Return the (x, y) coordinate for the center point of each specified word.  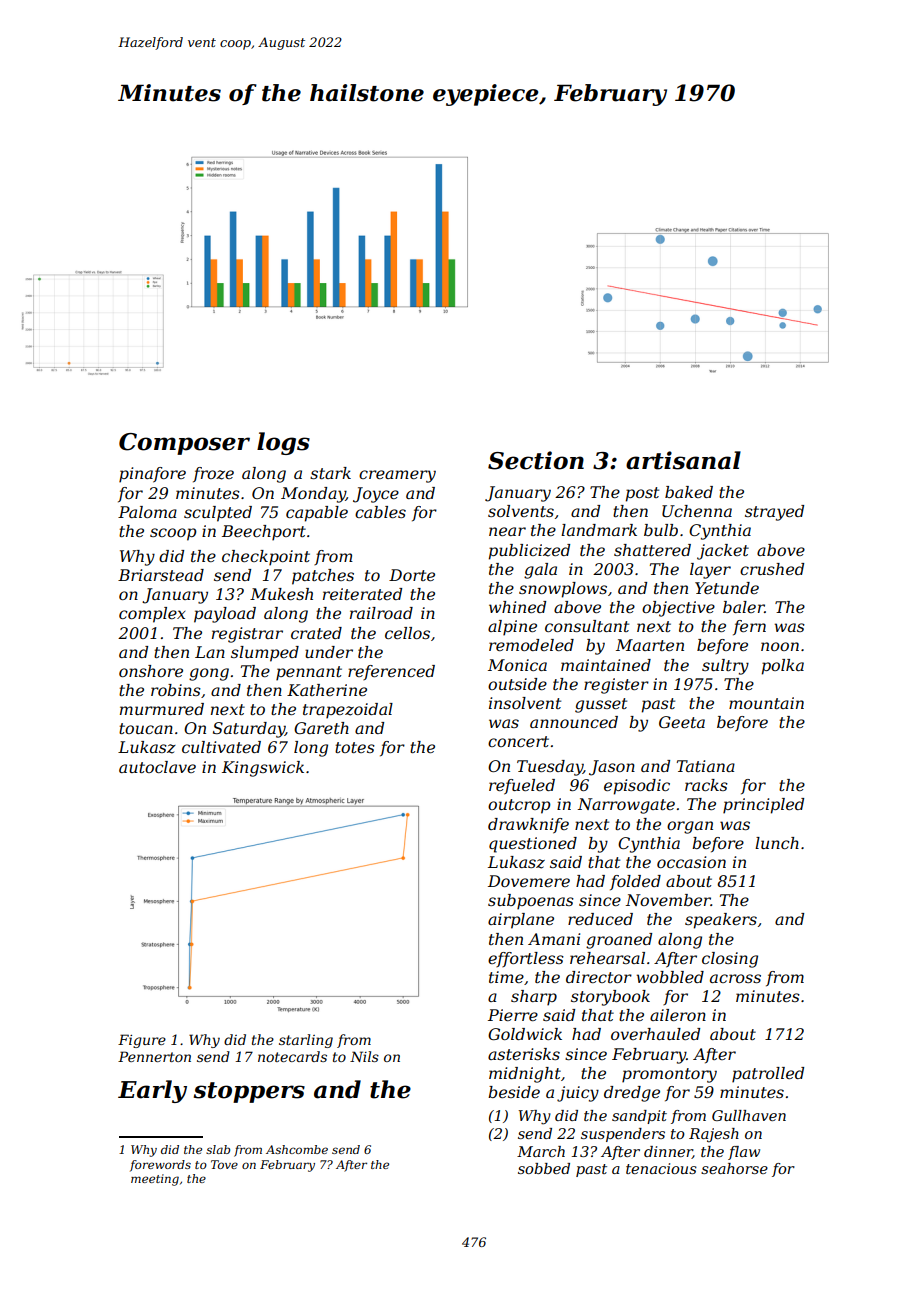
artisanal (683, 460)
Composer (184, 444)
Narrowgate (626, 806)
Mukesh (281, 594)
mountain (766, 703)
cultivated (221, 747)
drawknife (528, 826)
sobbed (544, 1168)
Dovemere (529, 881)
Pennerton (154, 1056)
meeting (155, 1180)
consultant (587, 626)
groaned (619, 941)
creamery (397, 476)
